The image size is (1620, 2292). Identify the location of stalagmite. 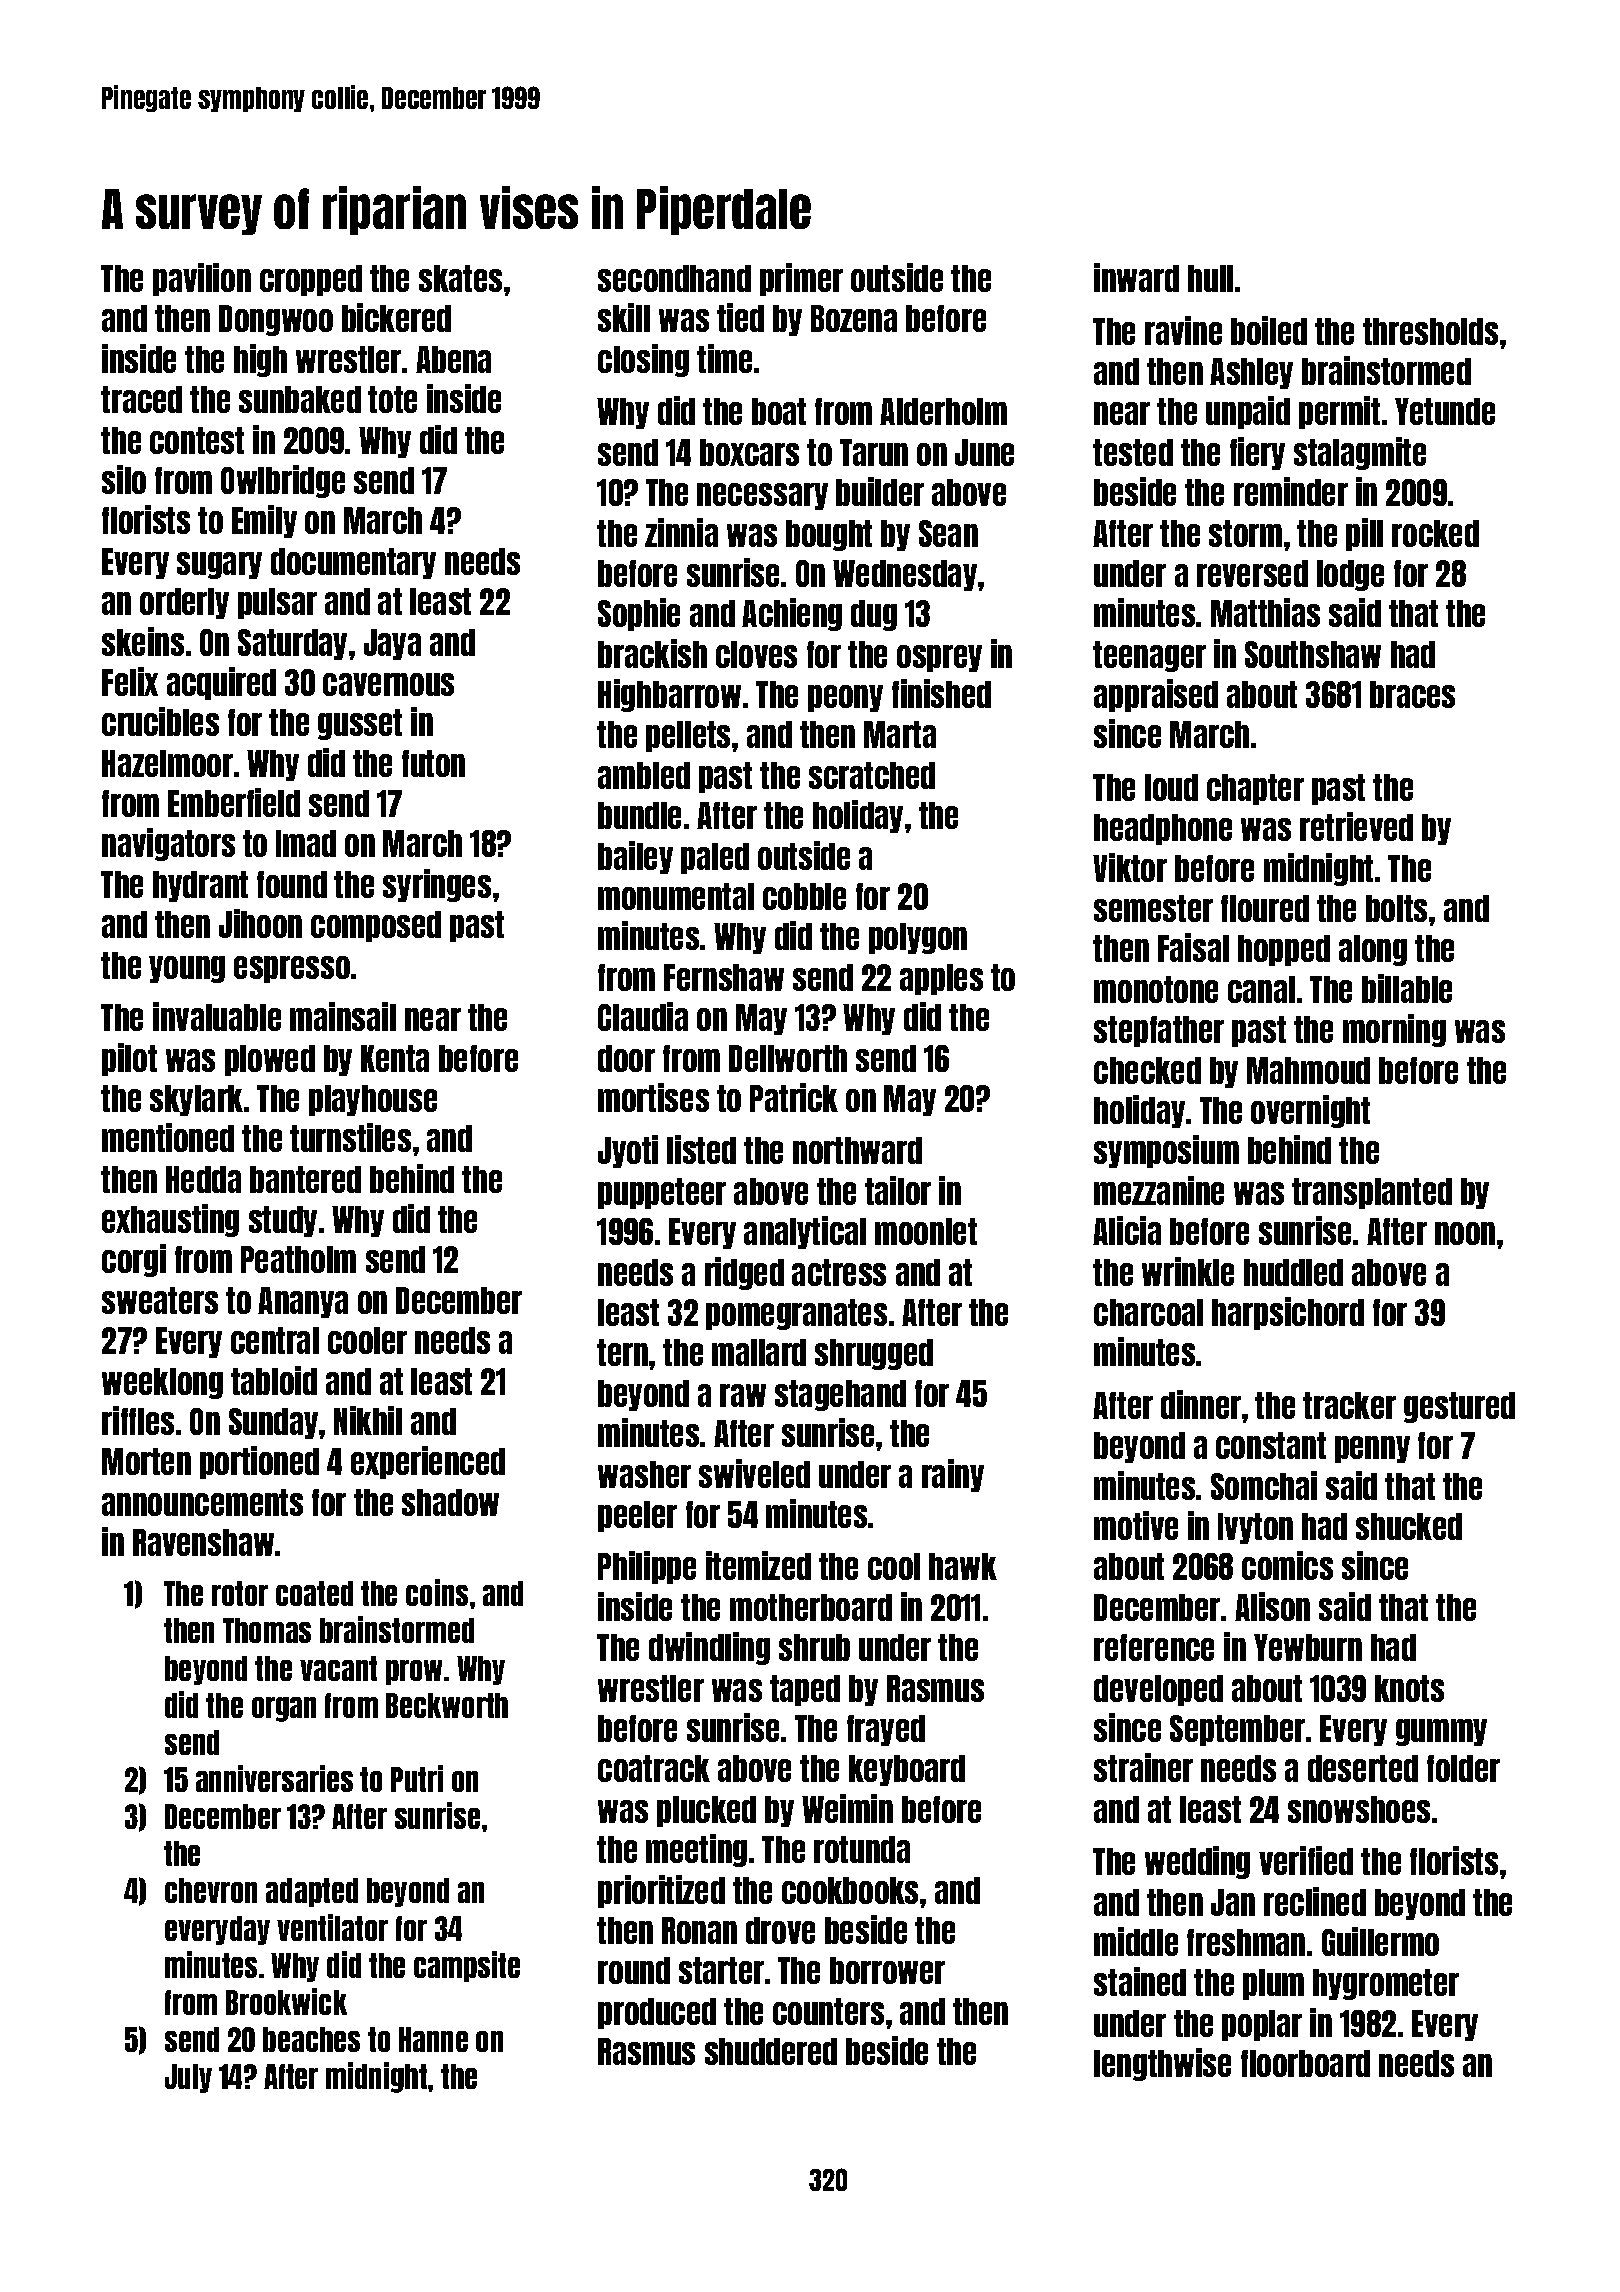
(1360, 453).
